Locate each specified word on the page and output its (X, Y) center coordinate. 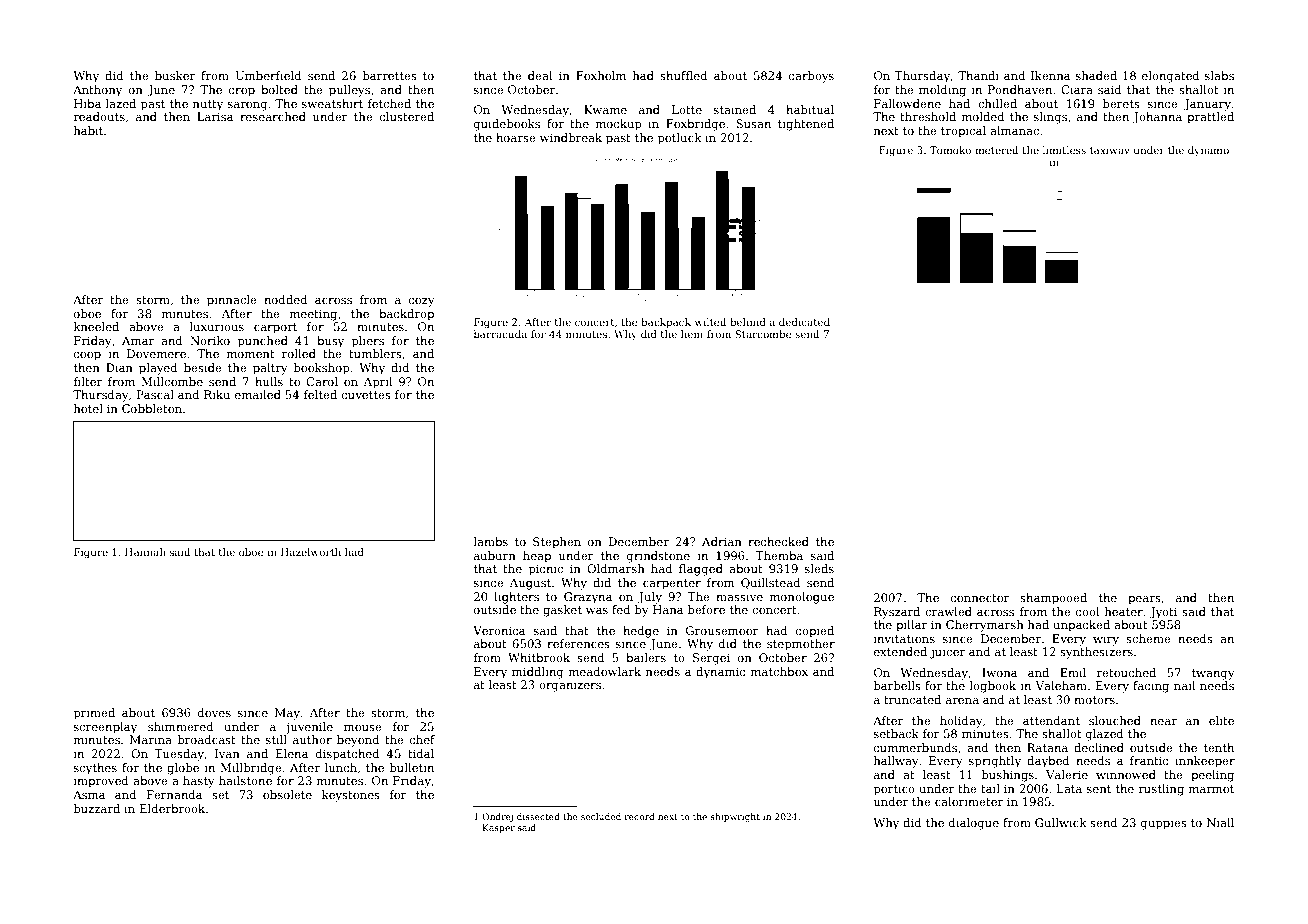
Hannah (145, 552)
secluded (601, 816)
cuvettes (366, 395)
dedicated (804, 322)
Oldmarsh (616, 568)
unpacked (1081, 626)
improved (101, 782)
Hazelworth (311, 552)
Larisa (215, 116)
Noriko (210, 340)
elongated (1171, 77)
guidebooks (507, 125)
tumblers (375, 353)
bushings (1008, 776)
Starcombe (763, 334)
